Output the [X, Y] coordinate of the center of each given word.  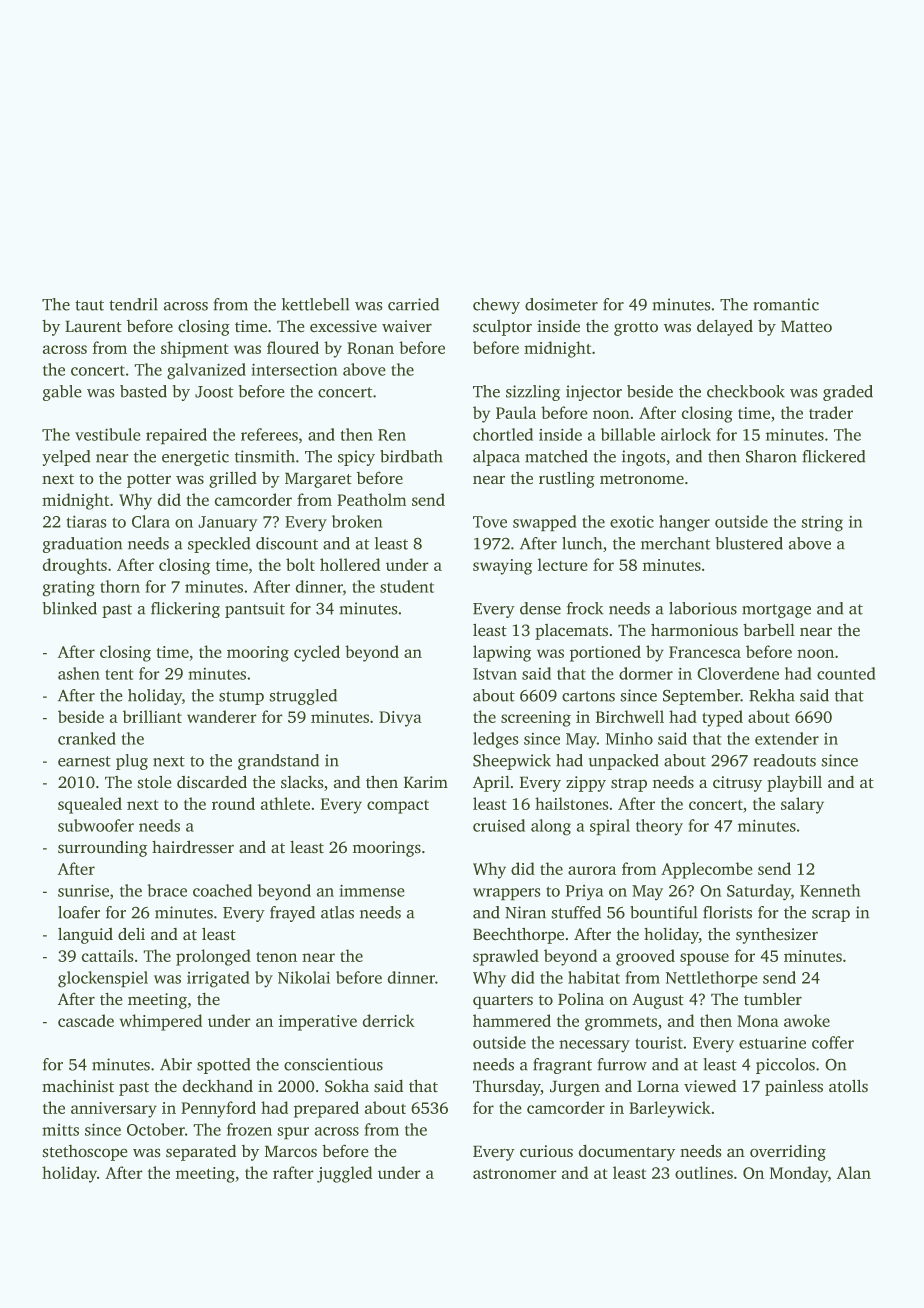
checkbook [746, 391]
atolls [848, 1086]
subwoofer [96, 825]
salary [802, 805]
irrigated [218, 979]
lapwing [502, 653]
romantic [786, 304]
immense [372, 890]
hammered [512, 1020]
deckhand [217, 1086]
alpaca [496, 458]
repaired [176, 436]
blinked [69, 608]
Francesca [705, 652]
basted [143, 391]
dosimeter [561, 304]
